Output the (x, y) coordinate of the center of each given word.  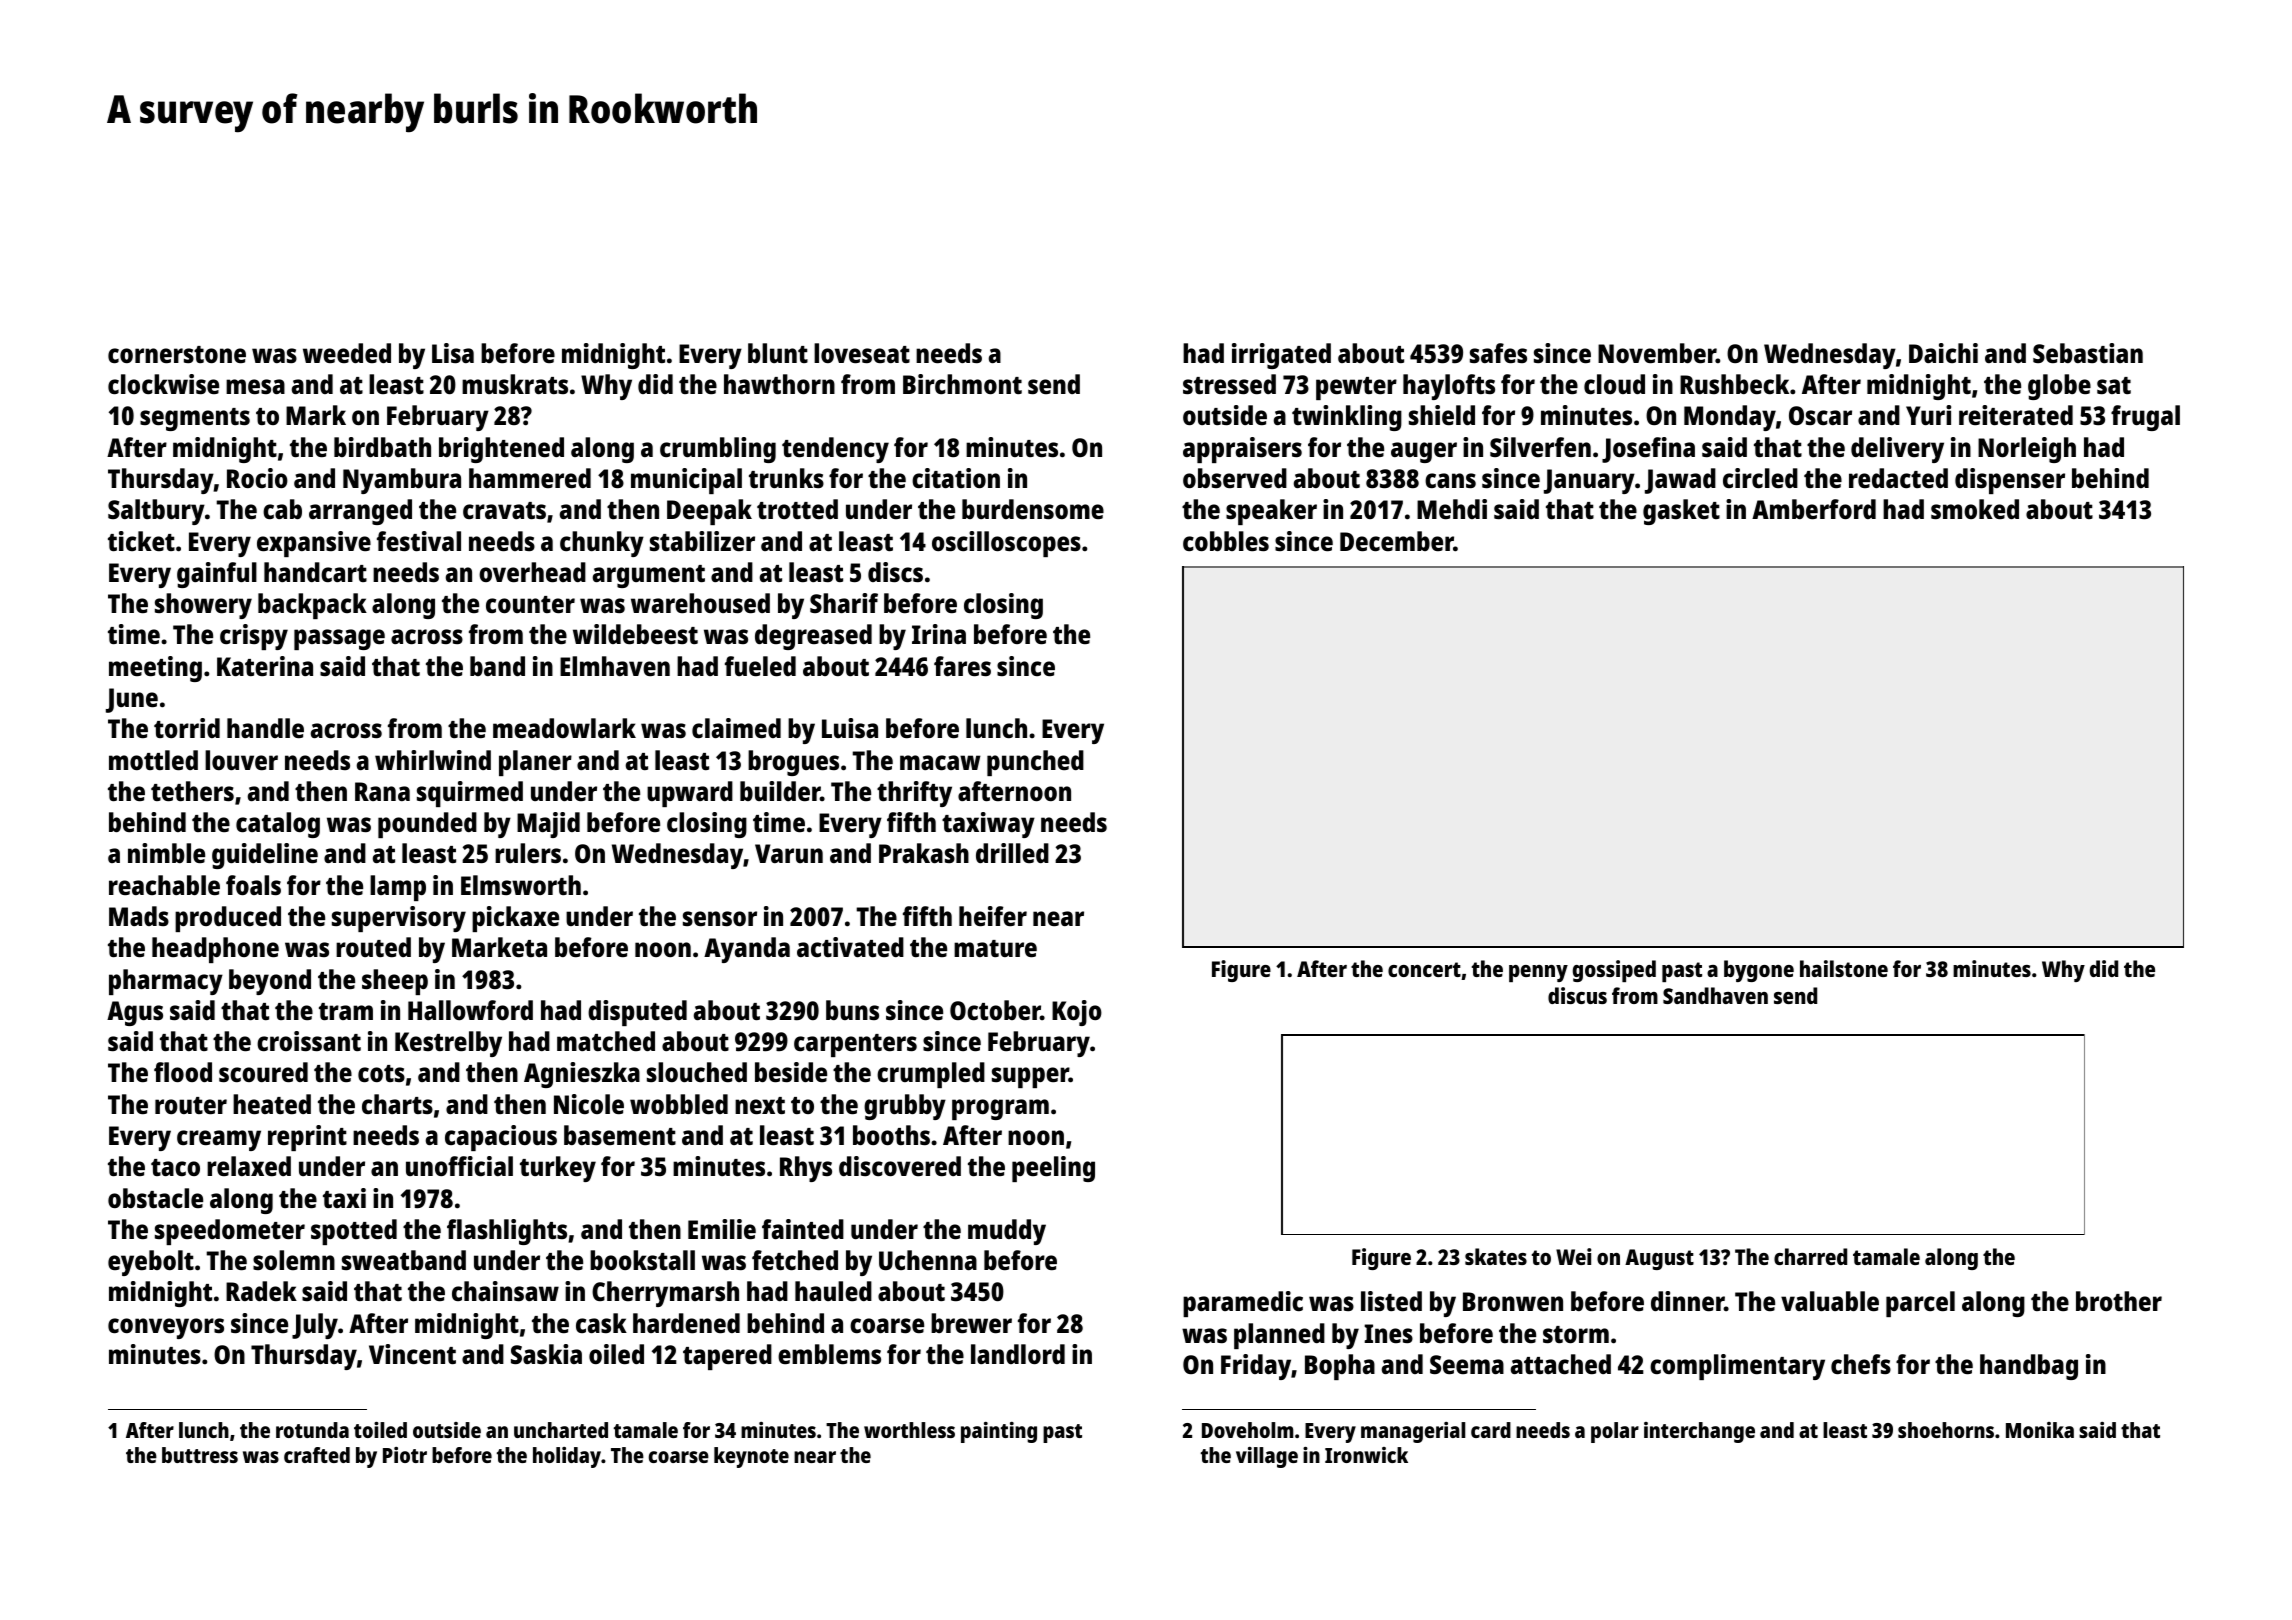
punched (1035, 763)
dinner (1687, 1301)
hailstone (1844, 968)
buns (852, 1010)
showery (203, 606)
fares (962, 666)
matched (606, 1041)
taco (175, 1167)
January (1589, 481)
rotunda (312, 1430)
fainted (803, 1229)
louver (241, 760)
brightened (501, 450)
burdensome (1033, 509)
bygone (1759, 971)
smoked (1975, 509)
